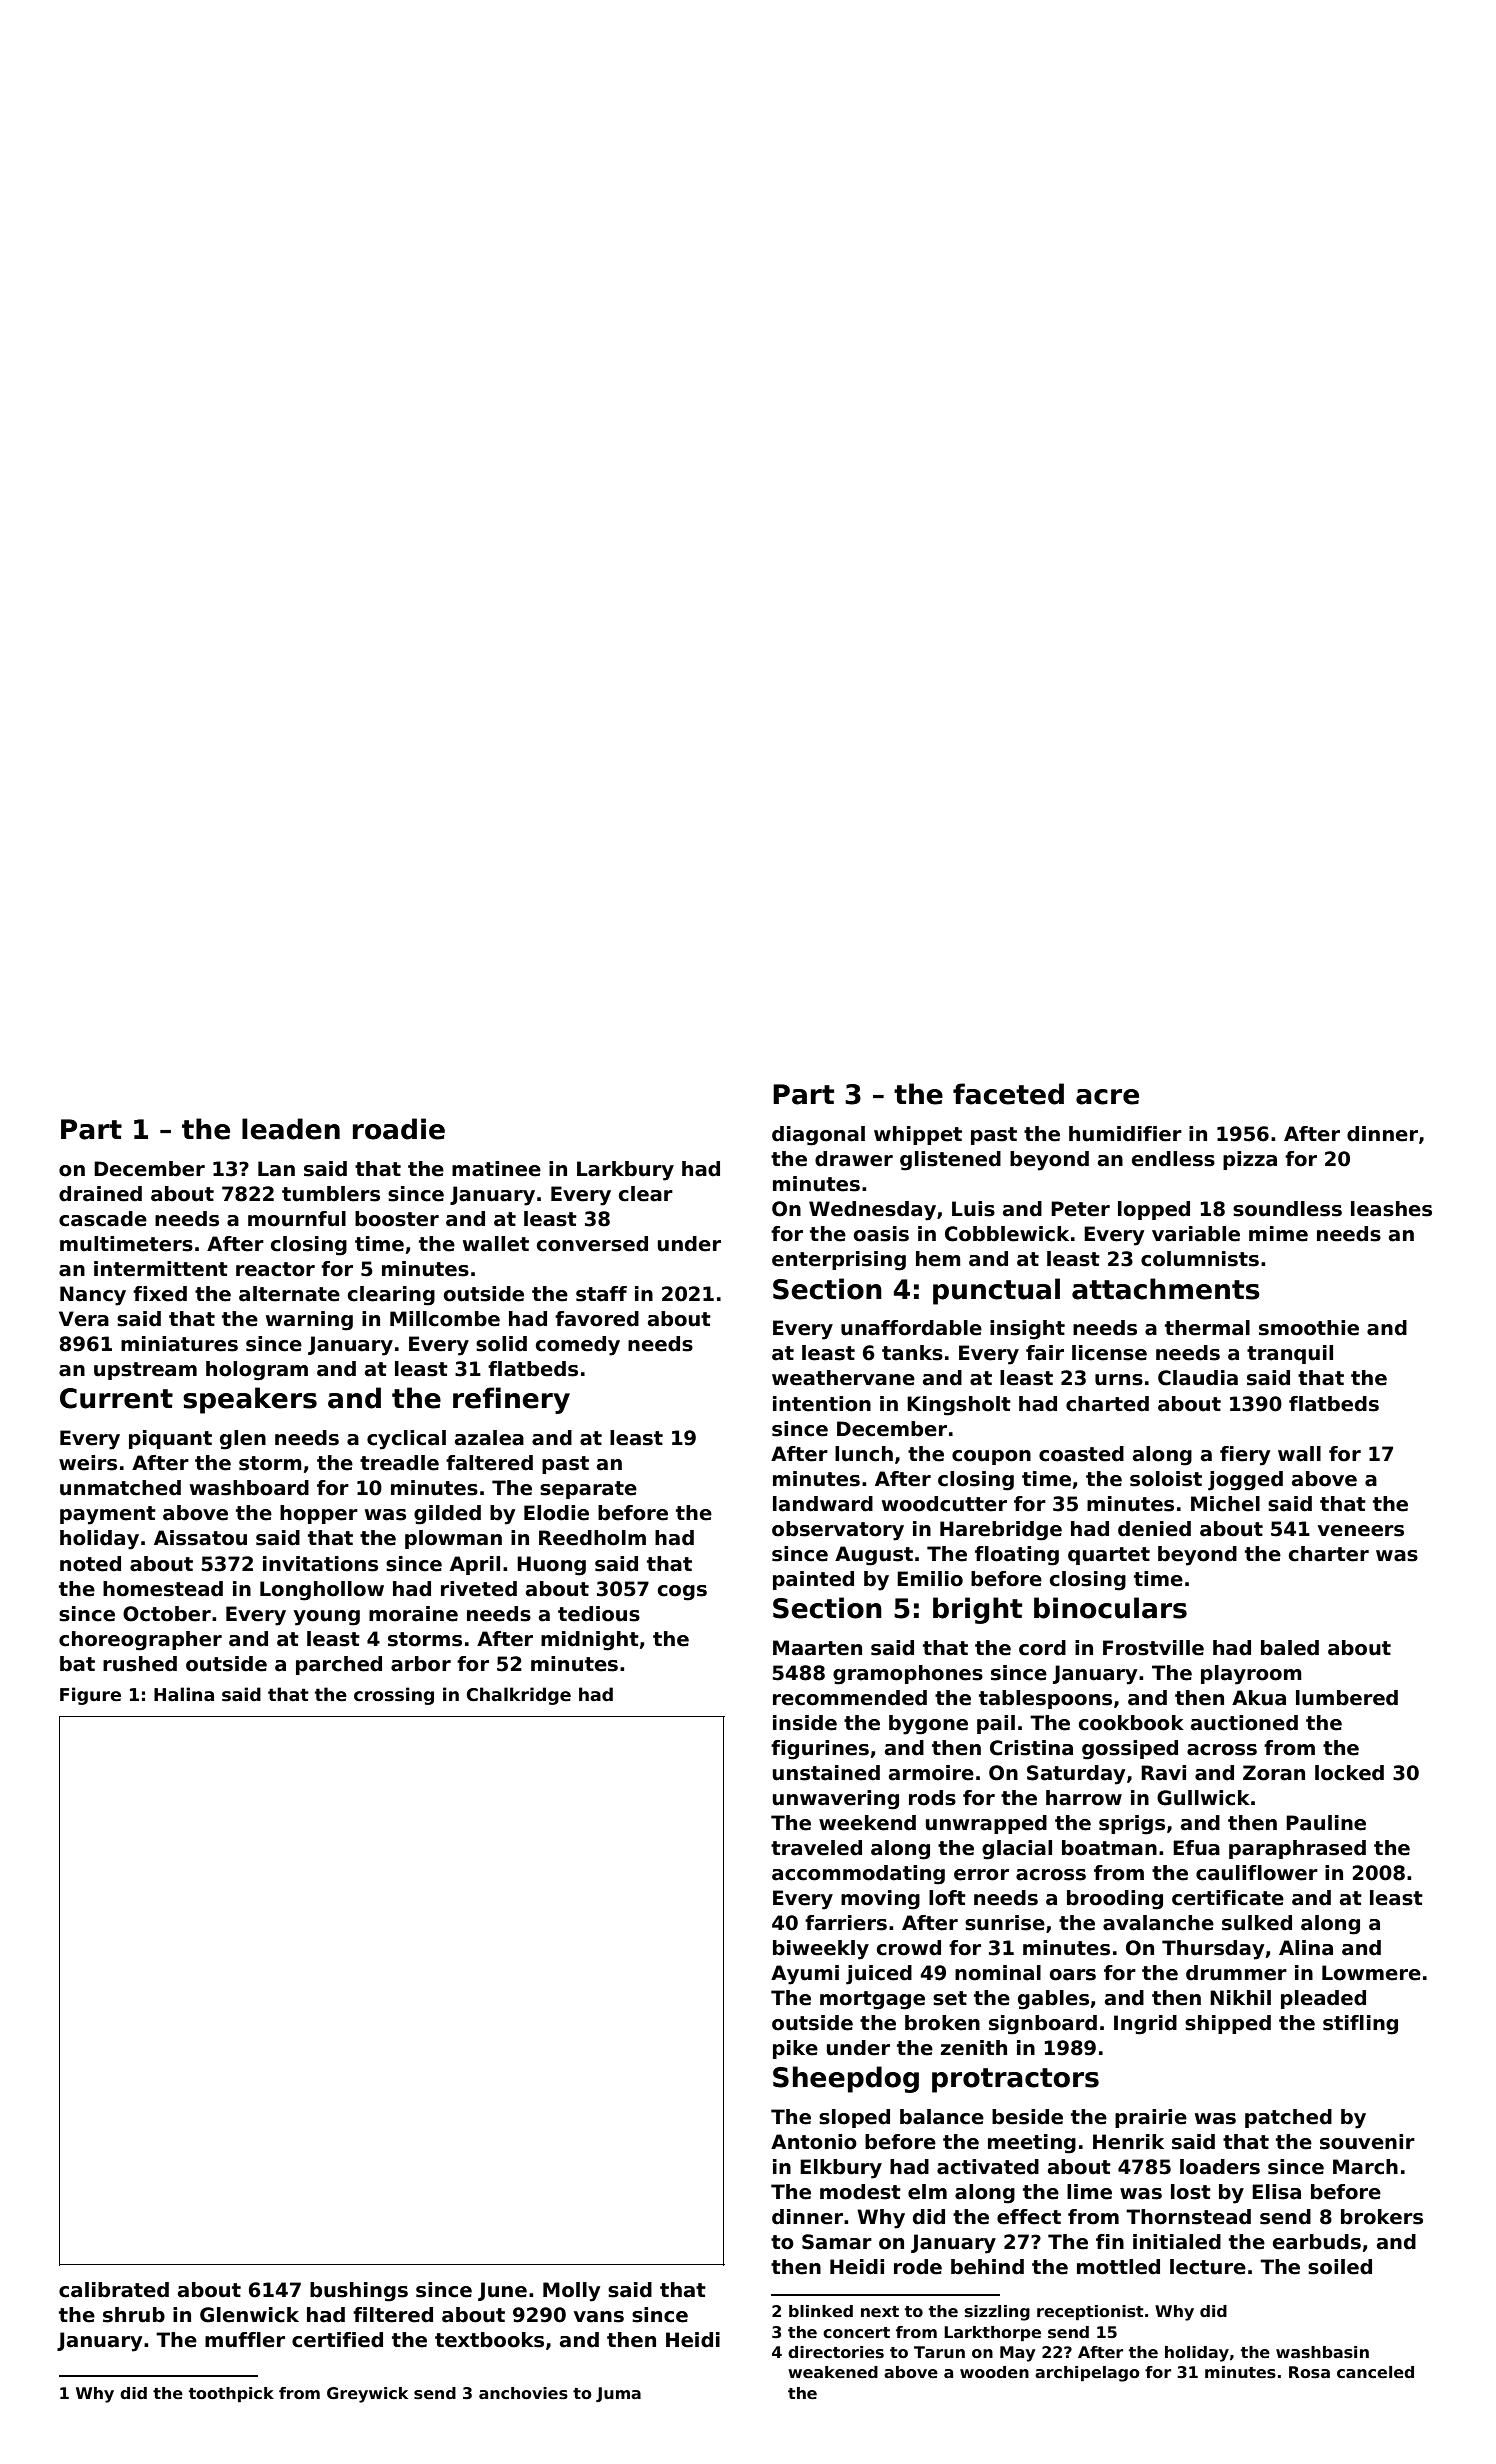 The image size is (1496, 2464). Describe the element at coordinates (826, 1773) in the image. I see `unstained` at that location.
